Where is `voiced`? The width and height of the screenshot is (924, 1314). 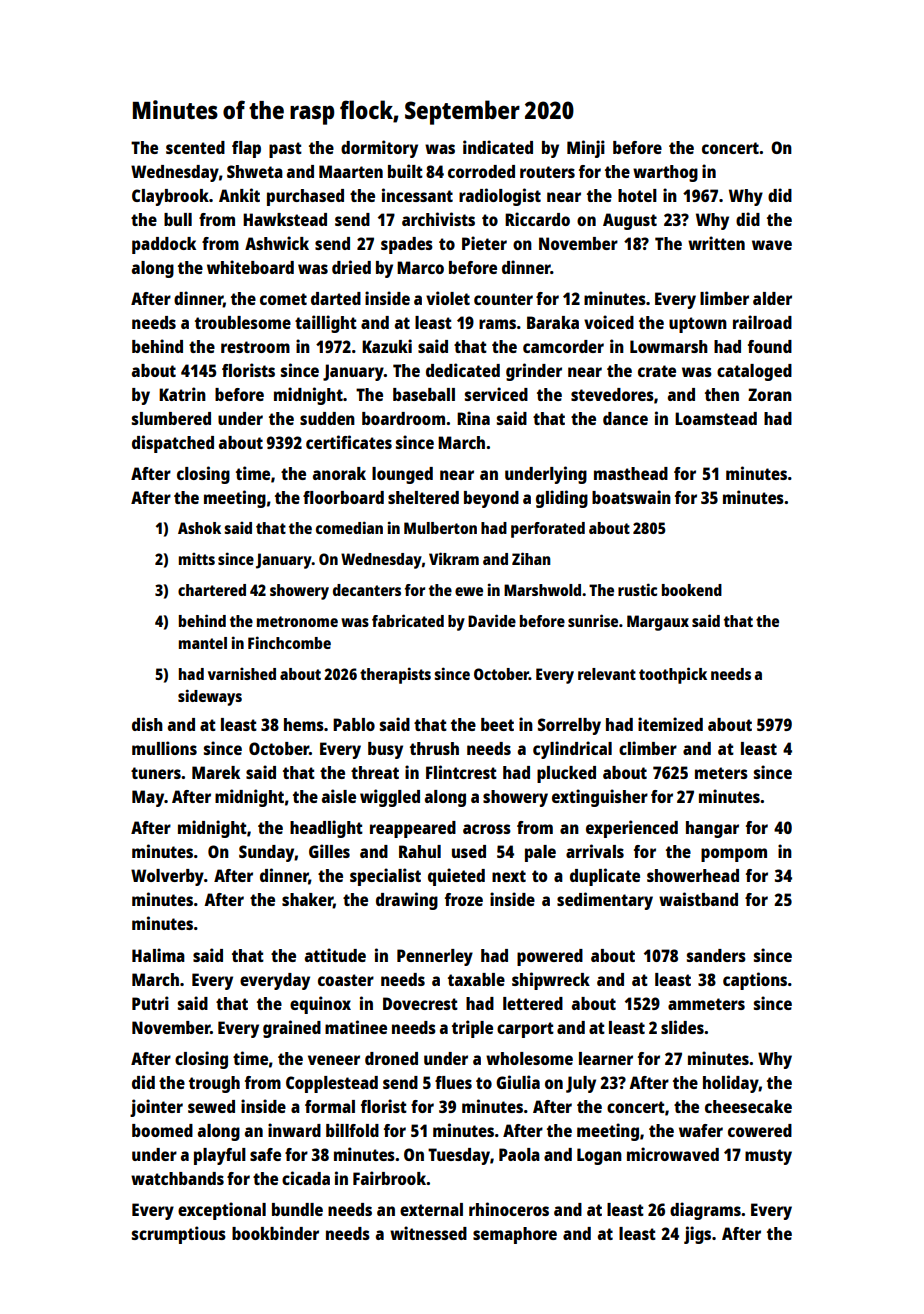
voiced is located at coordinates (609, 322).
